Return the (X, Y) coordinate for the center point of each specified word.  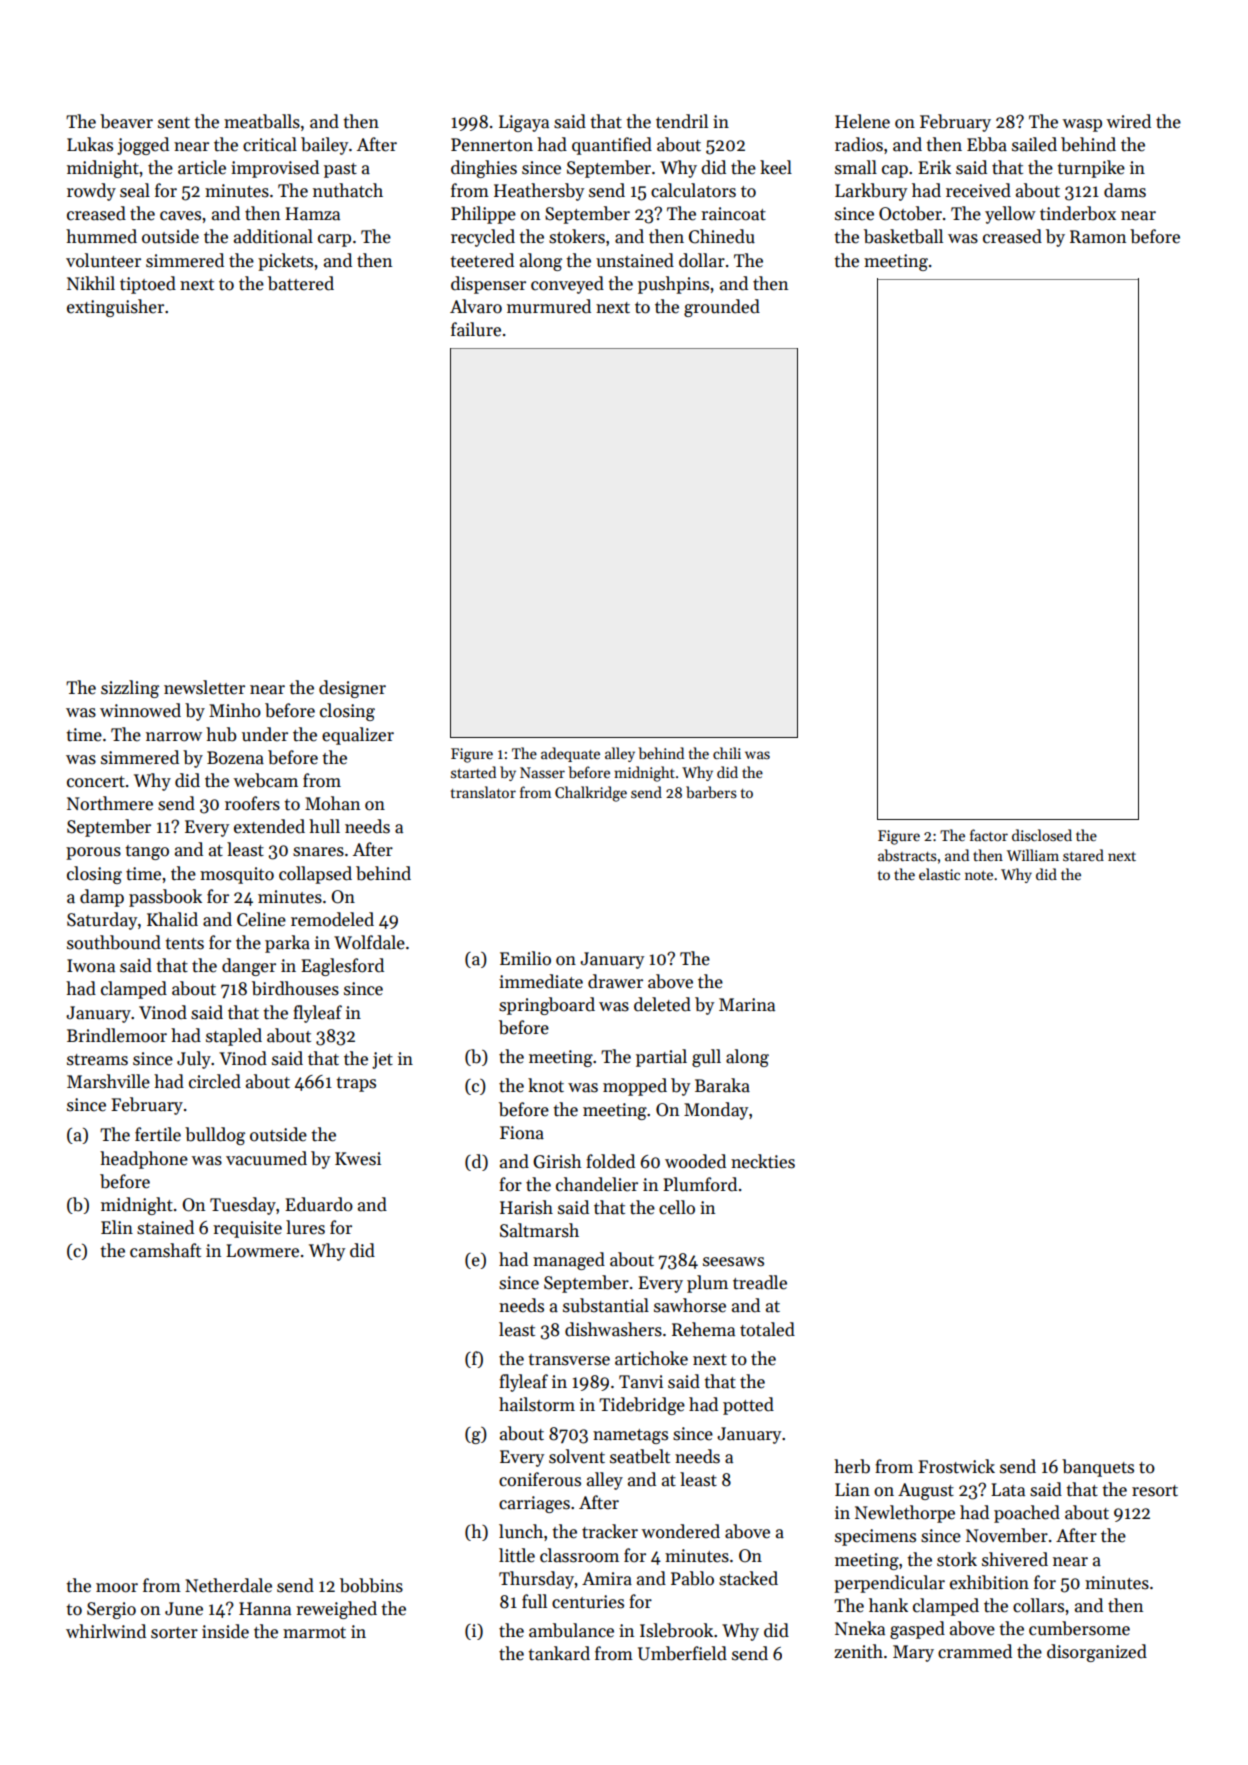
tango (147, 852)
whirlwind (106, 1631)
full (534, 1601)
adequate (570, 754)
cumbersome (1079, 1628)
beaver (126, 121)
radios (859, 144)
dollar (702, 260)
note (979, 875)
